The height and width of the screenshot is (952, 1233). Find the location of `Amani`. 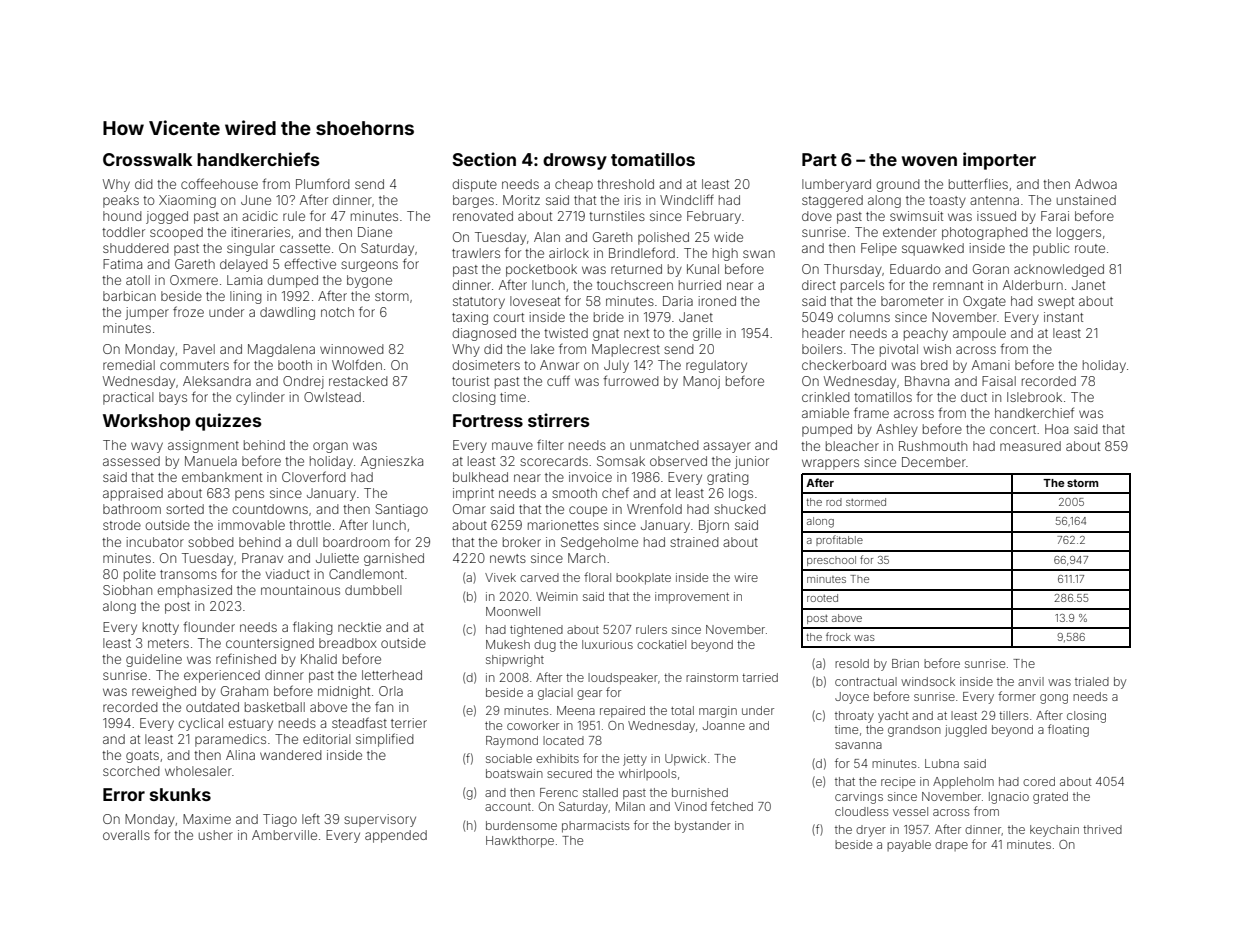

Amani is located at coordinates (991, 365).
